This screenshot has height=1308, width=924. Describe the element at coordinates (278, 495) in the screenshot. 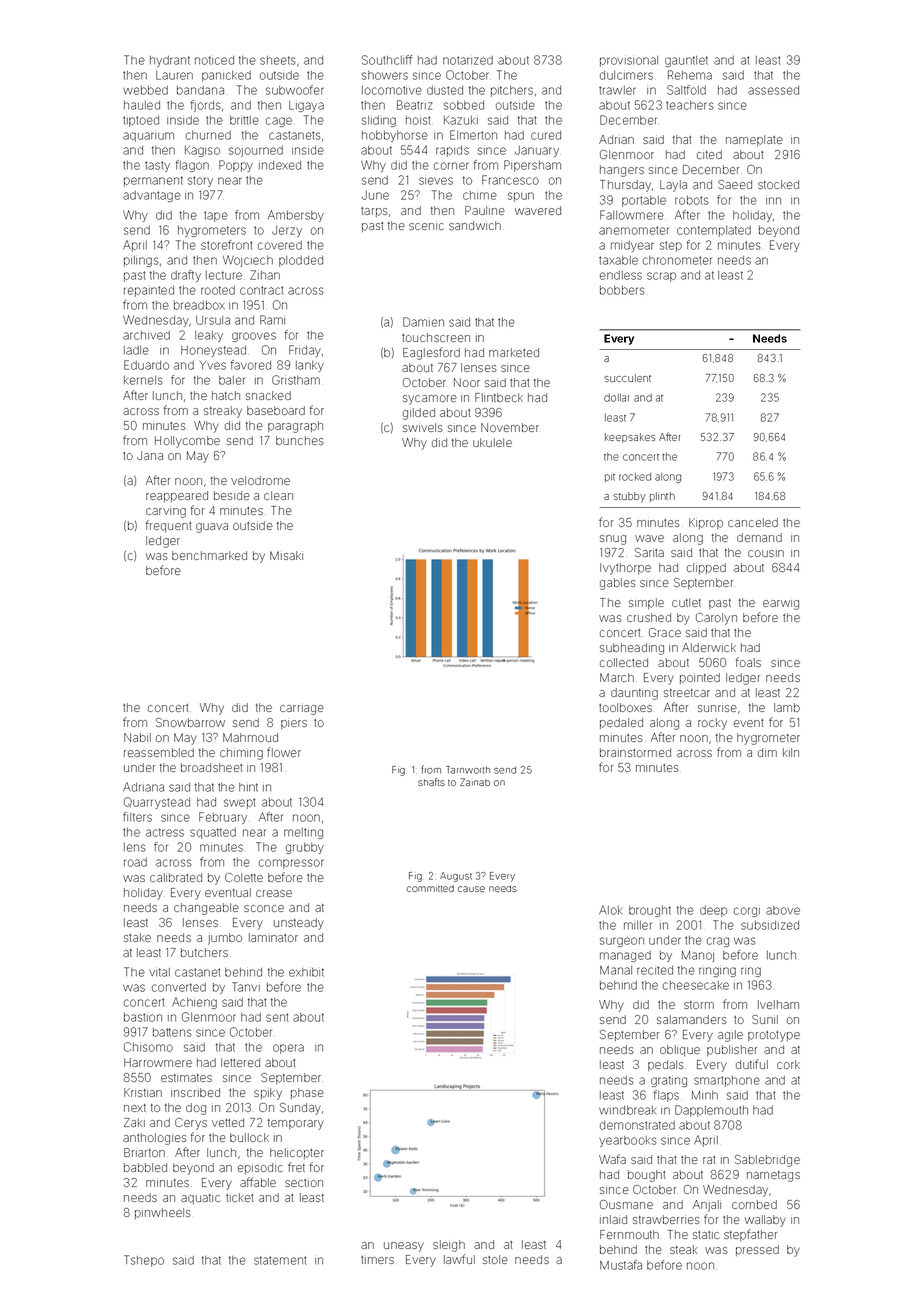

I see `clean` at that location.
